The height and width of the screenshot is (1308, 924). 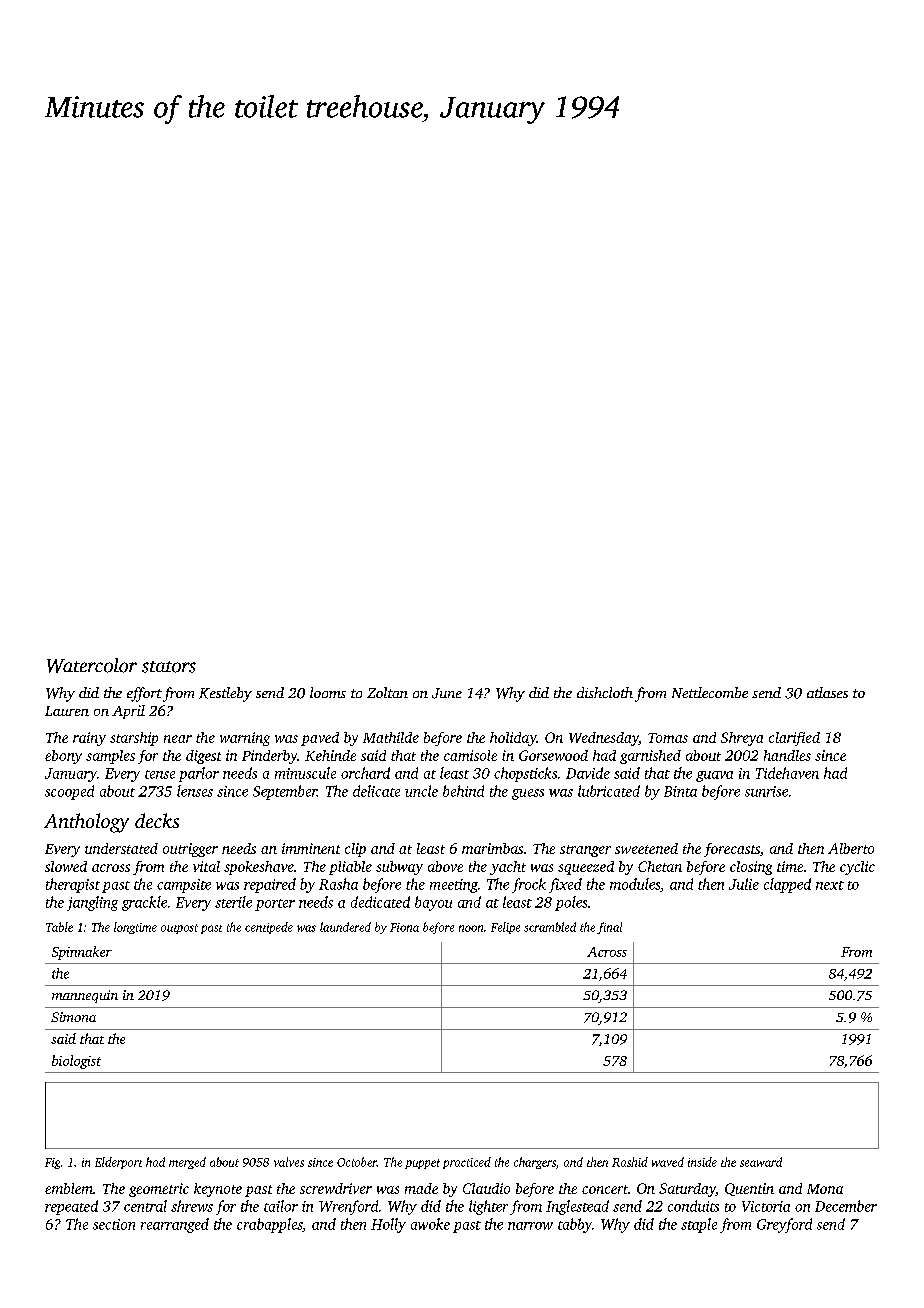 What do you see at coordinates (199, 774) in the screenshot?
I see `parlor` at bounding box center [199, 774].
